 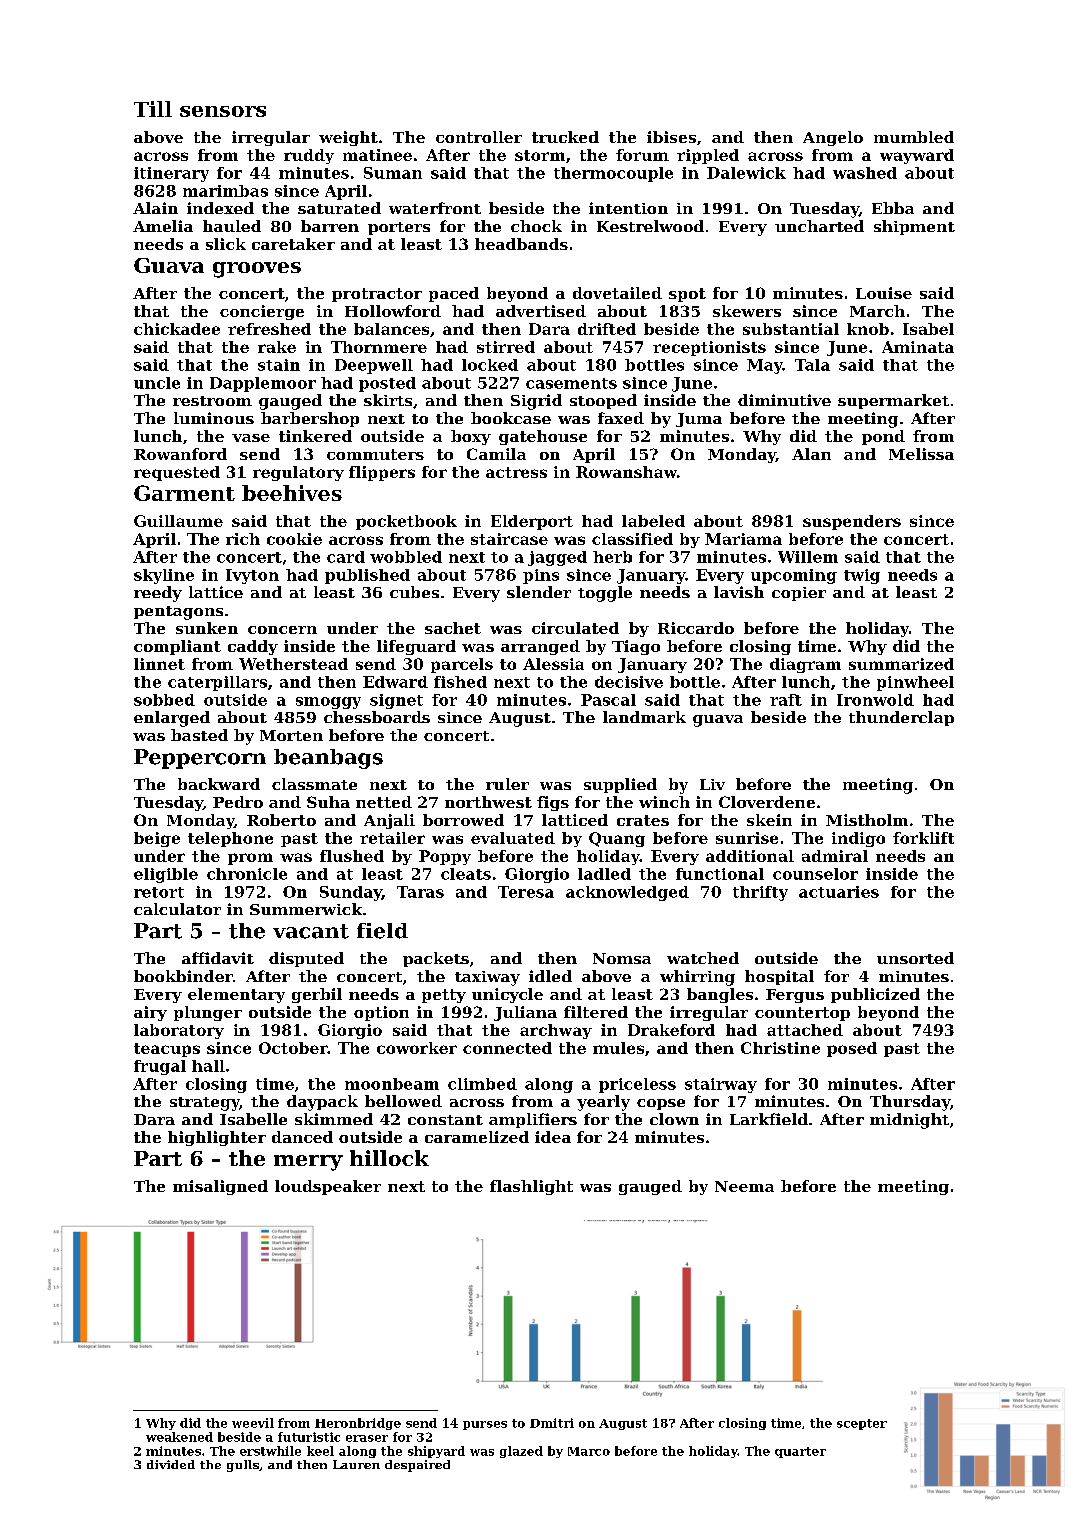 I want to click on telephone, so click(x=230, y=839).
